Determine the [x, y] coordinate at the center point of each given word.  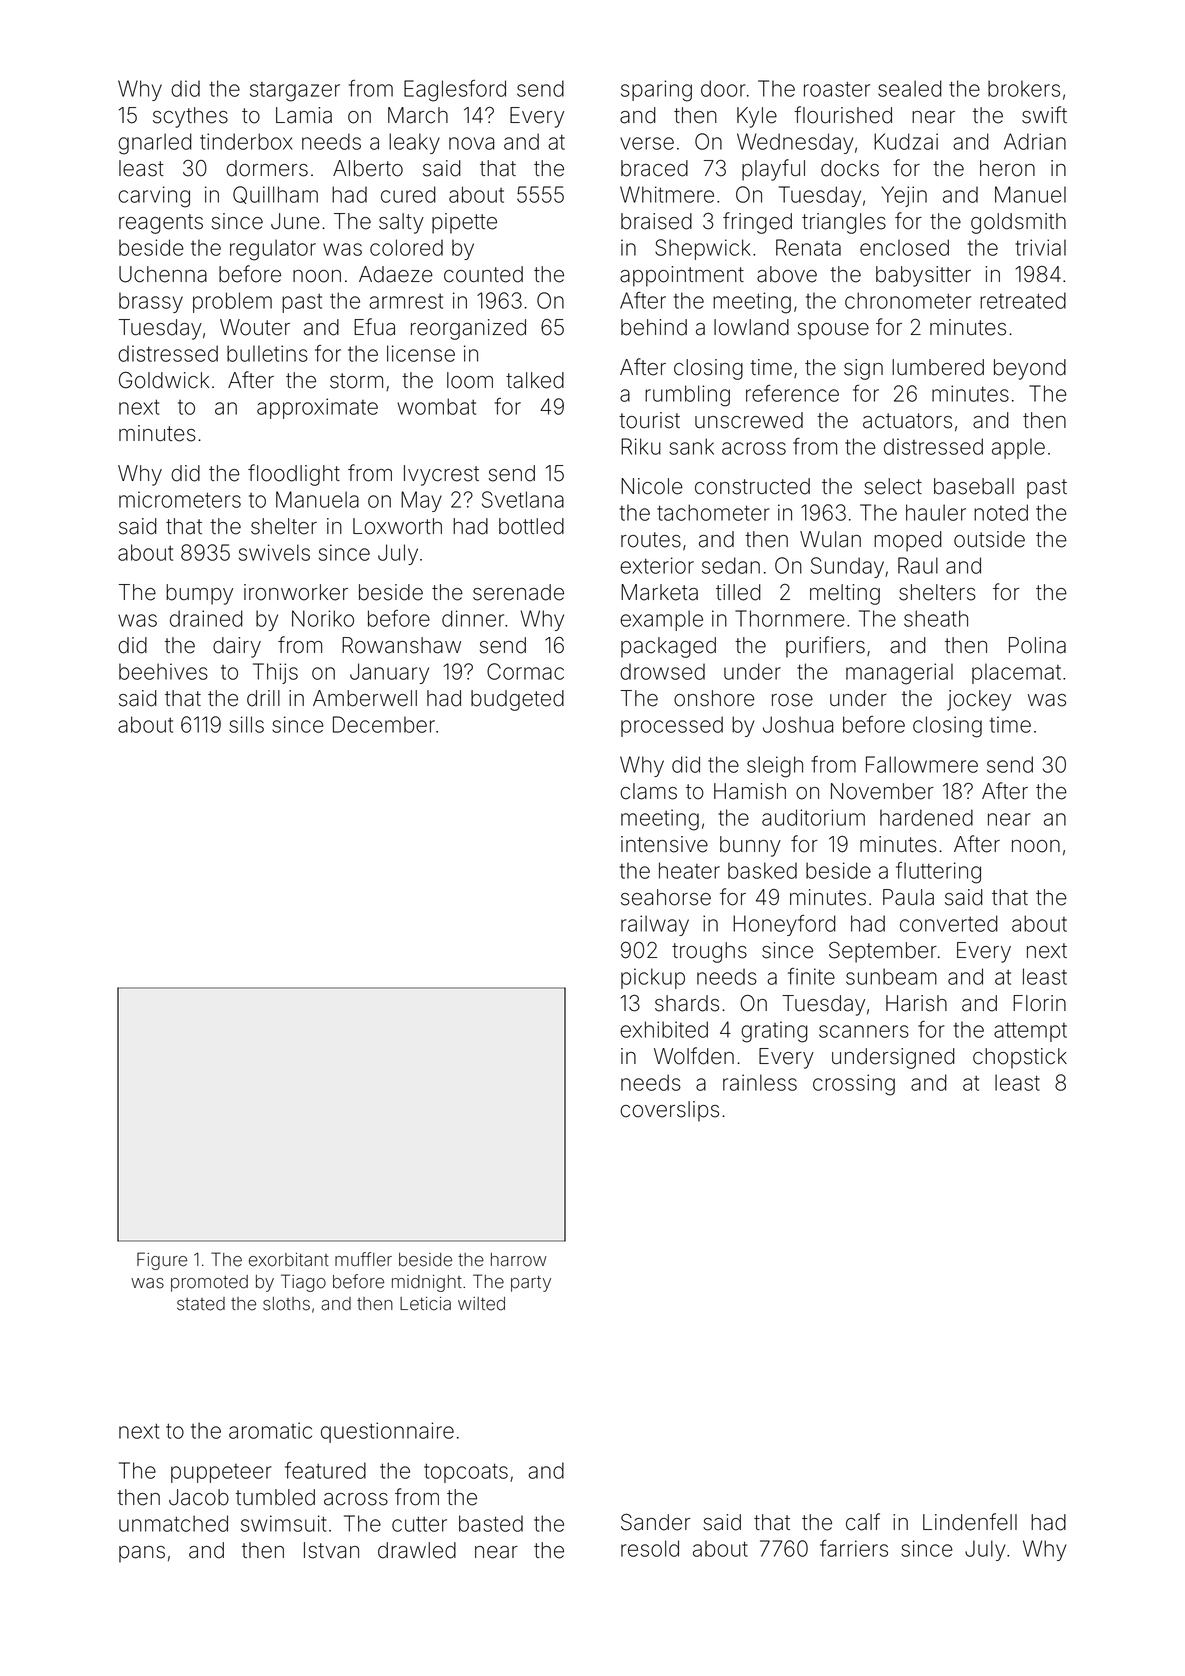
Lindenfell [970, 1522]
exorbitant [289, 1260]
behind [654, 327]
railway [655, 925]
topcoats [466, 1473]
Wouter [255, 327]
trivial [1040, 247]
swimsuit [283, 1523]
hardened [926, 817]
